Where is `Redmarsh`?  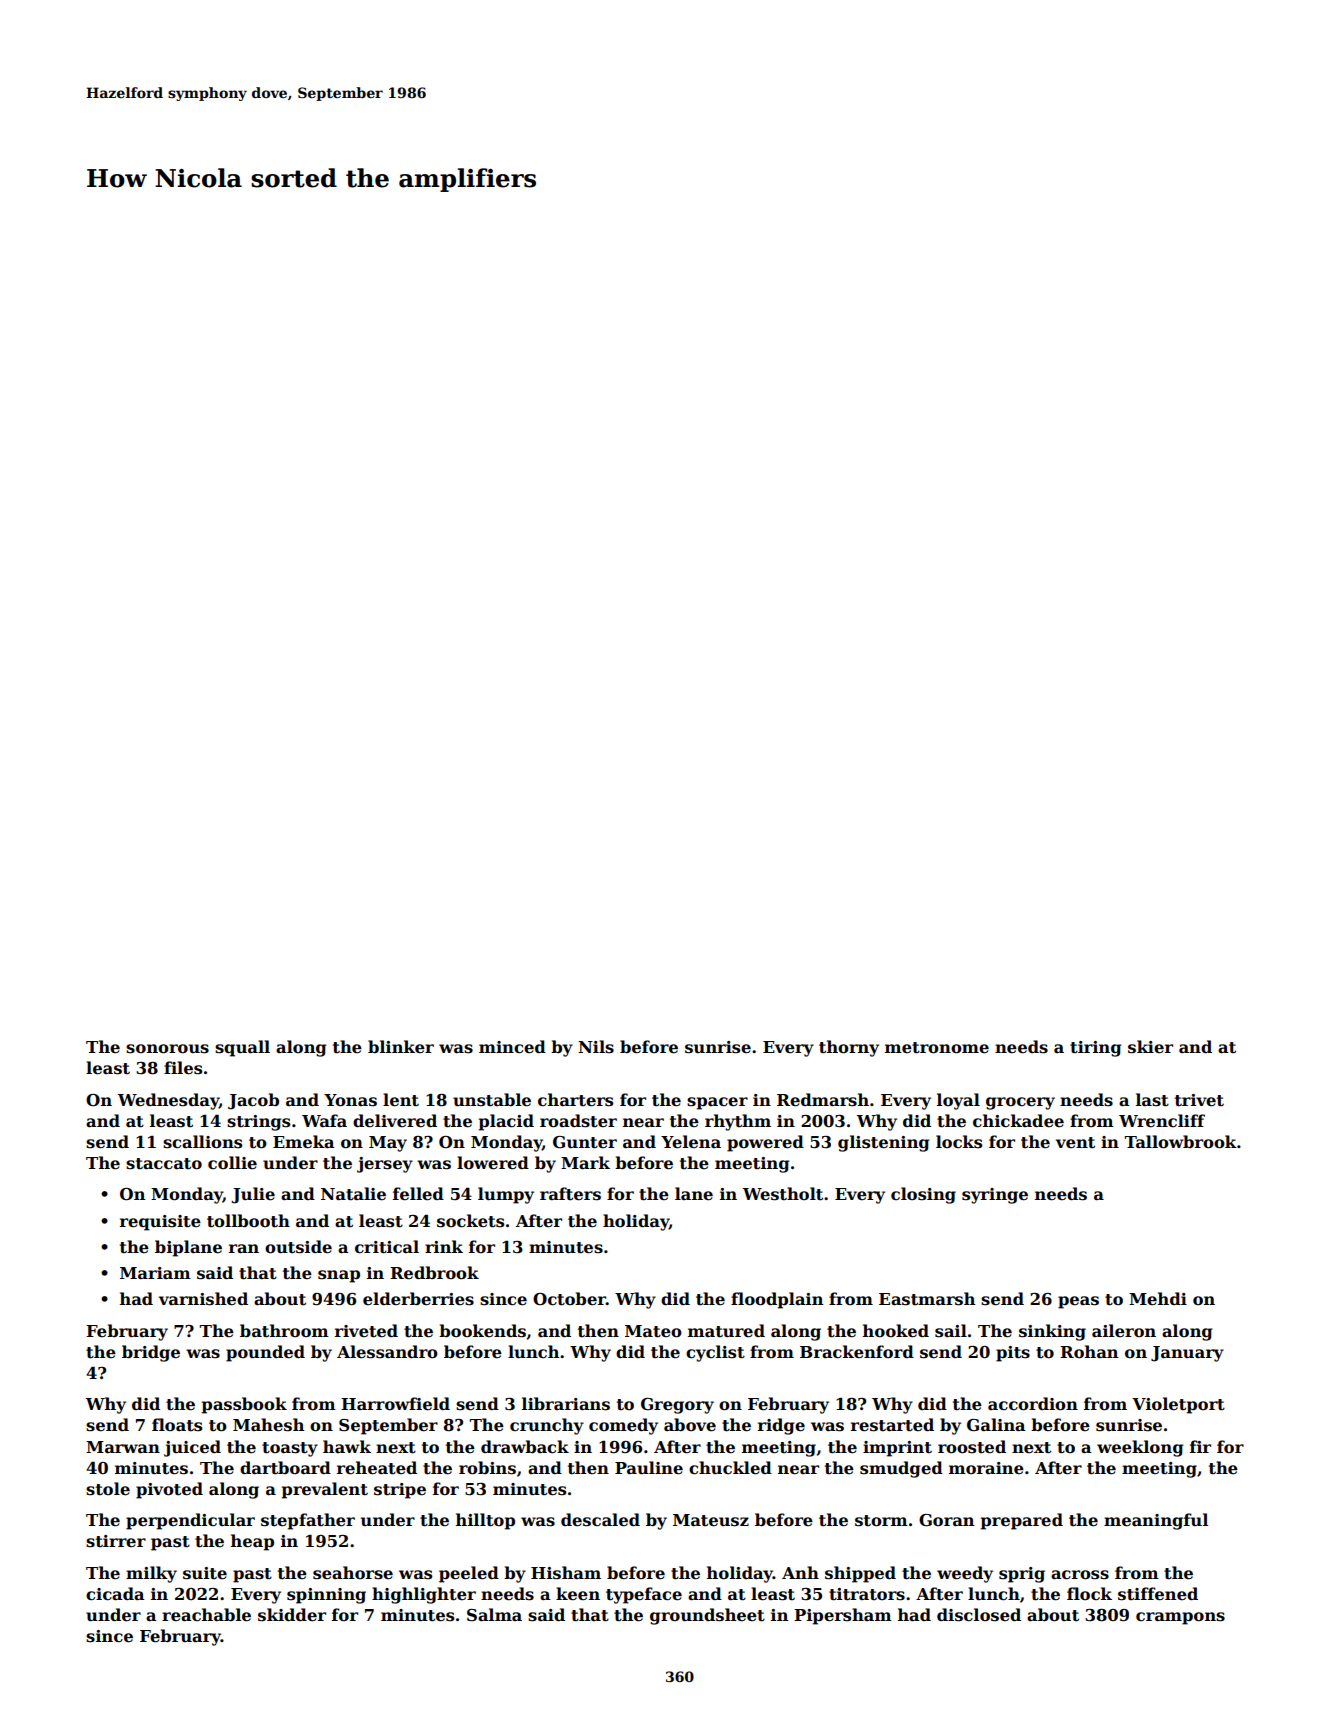 Redmarsh is located at coordinates (823, 1100).
